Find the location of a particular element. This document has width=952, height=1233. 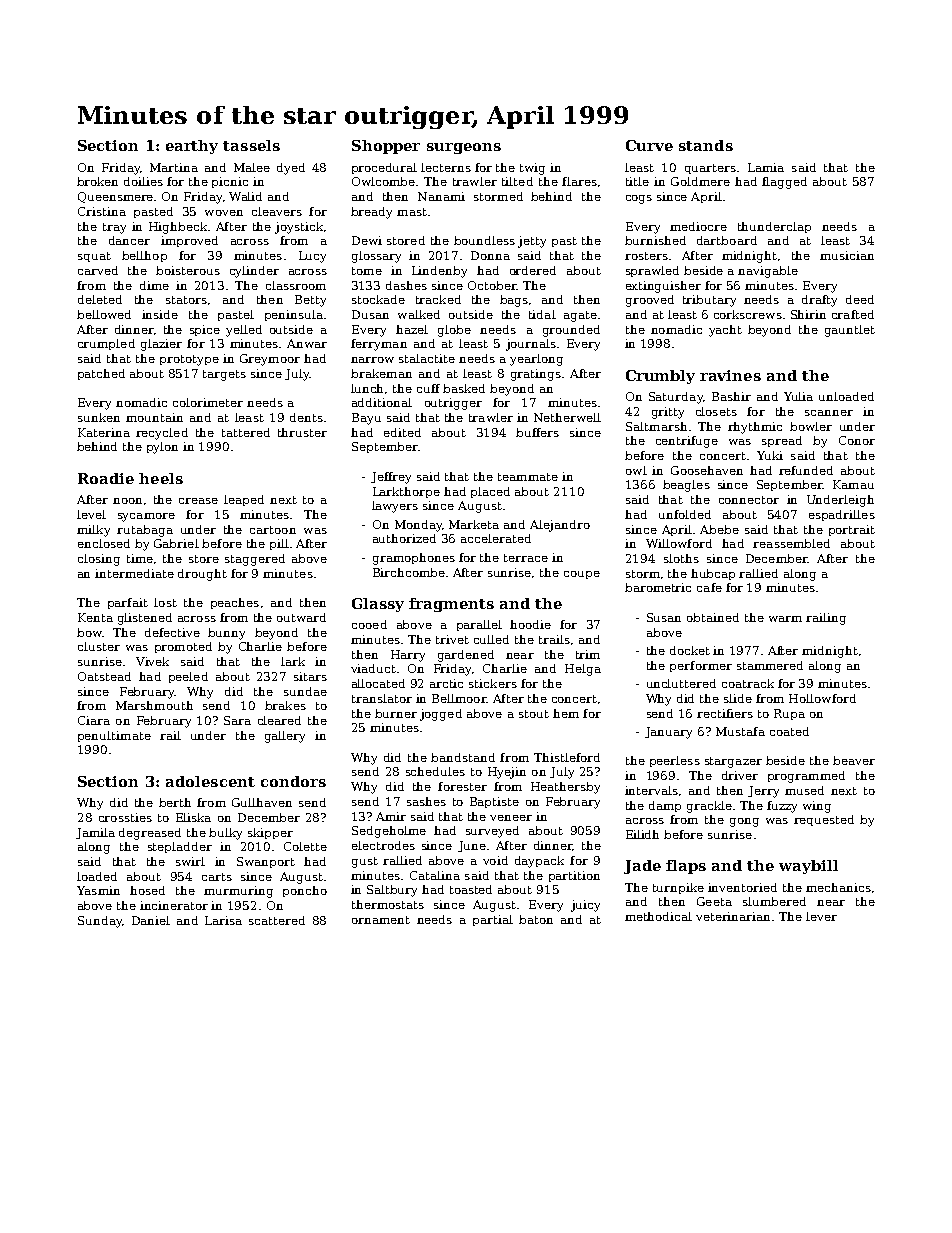

waybill is located at coordinates (808, 867).
